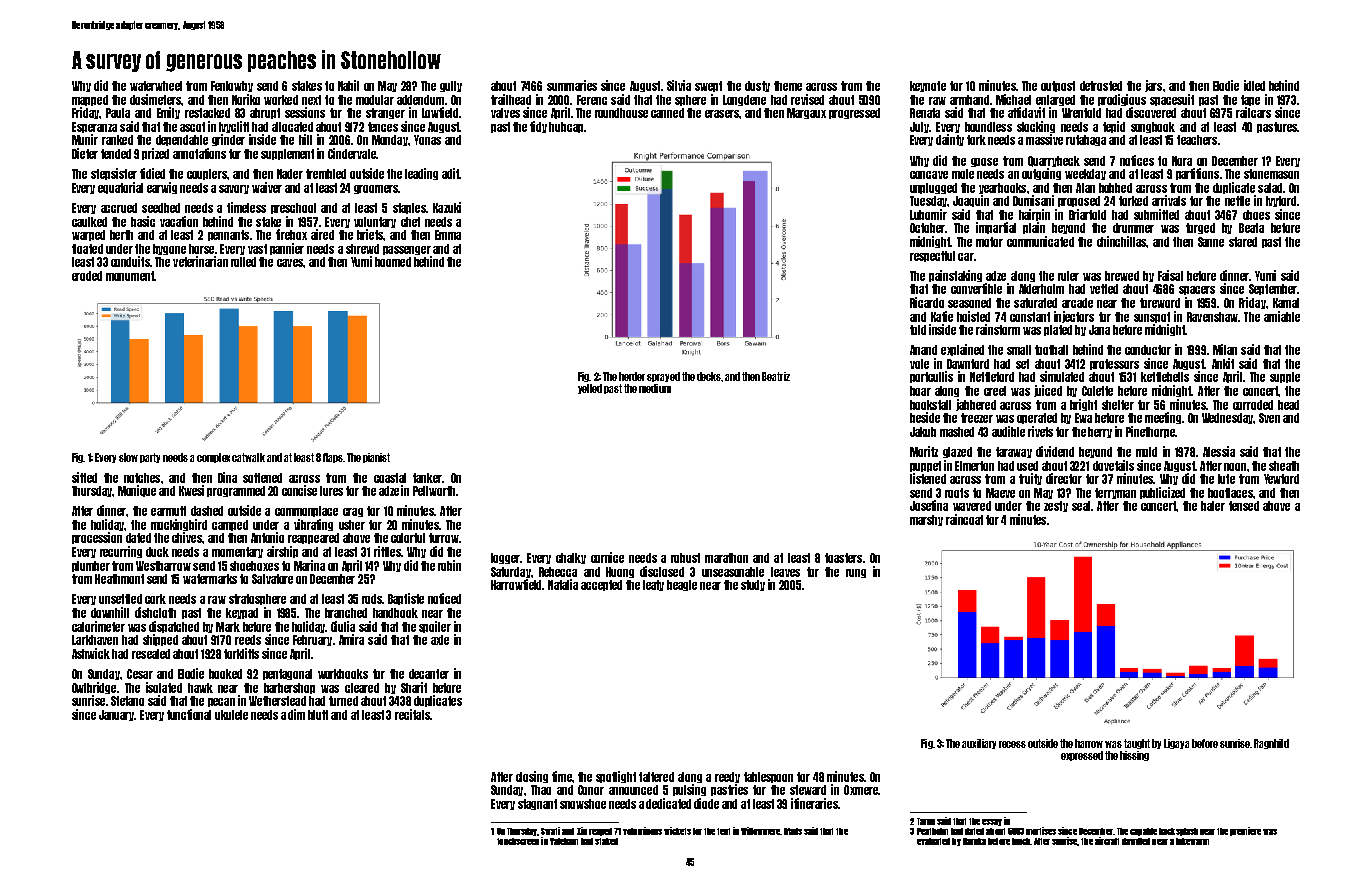 The height and width of the screenshot is (887, 1372). What do you see at coordinates (440, 640) in the screenshot?
I see `axle` at bounding box center [440, 640].
